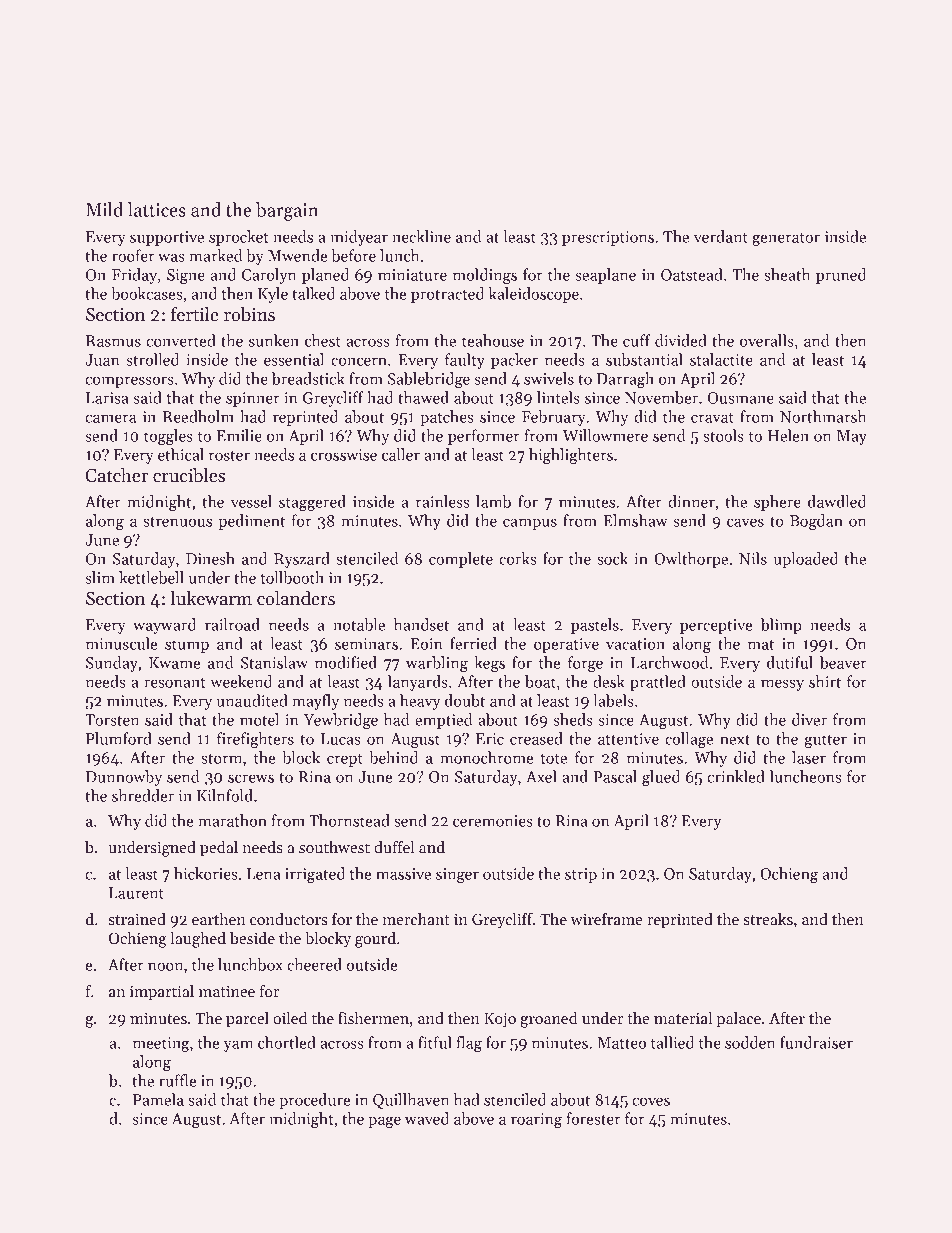 This page has height=1233, width=952. What do you see at coordinates (421, 236) in the page?
I see `neckline` at bounding box center [421, 236].
